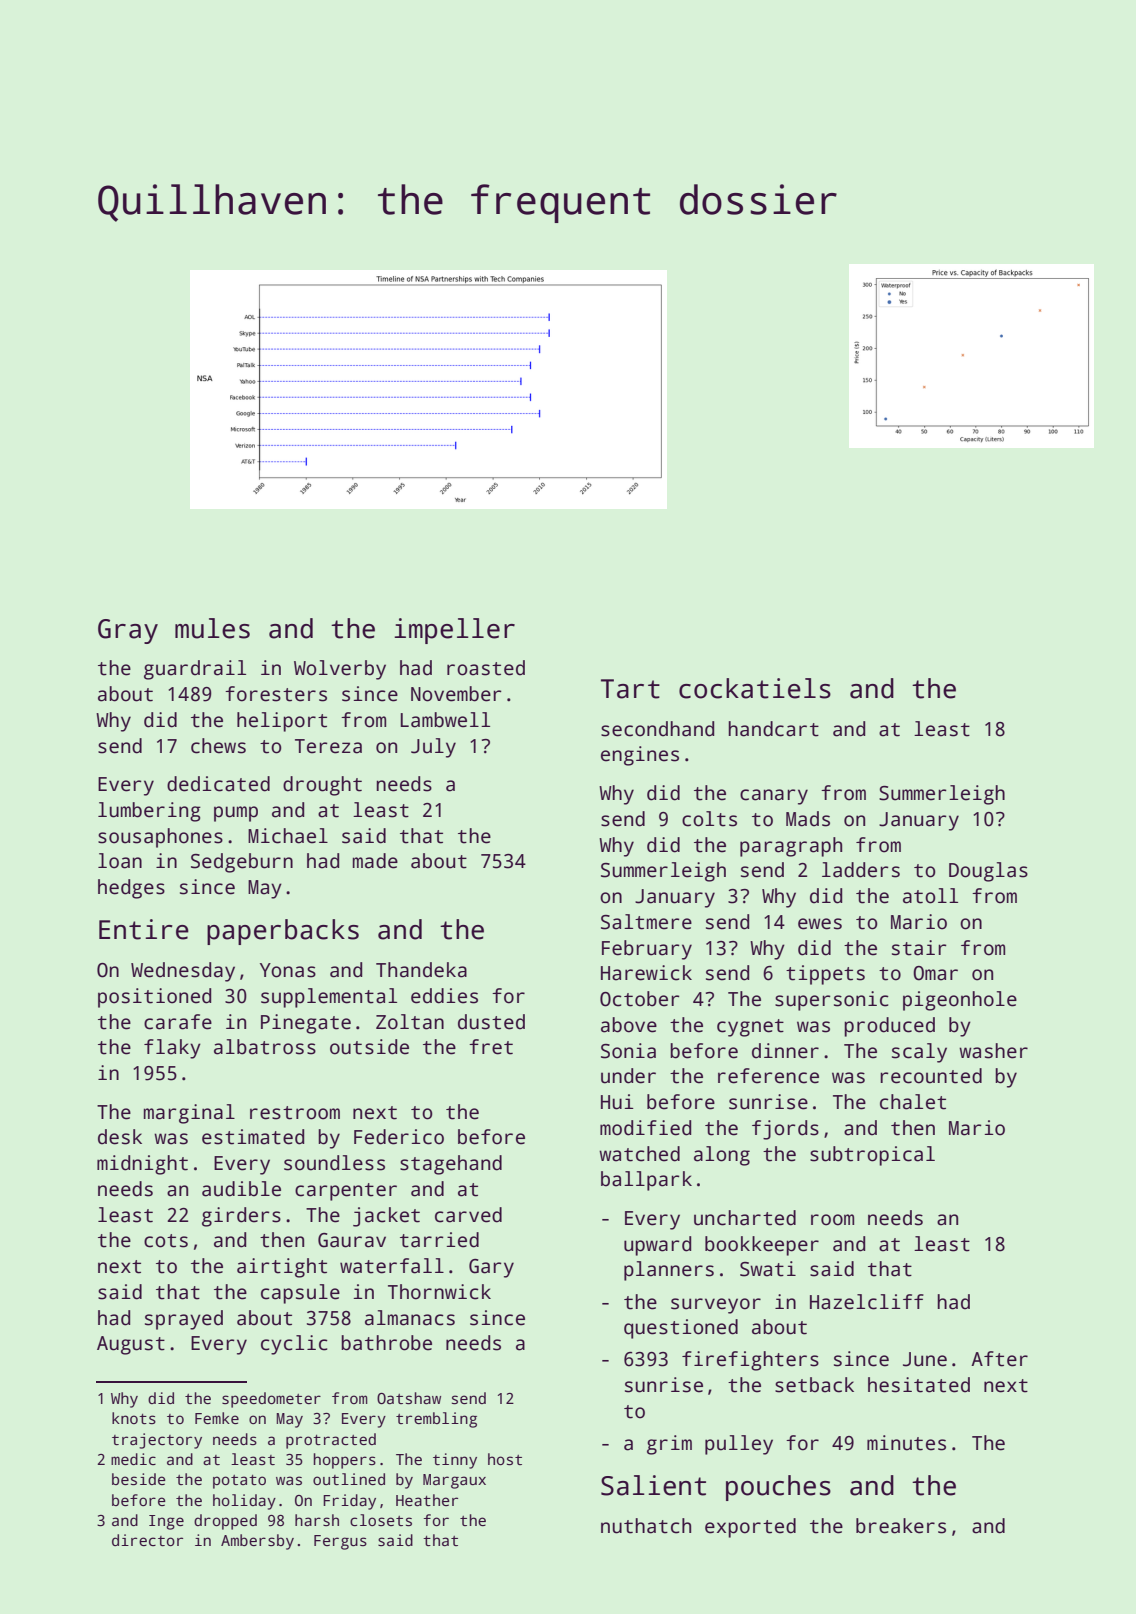 The width and height of the document is (1136, 1614). Describe the element at coordinates (750, 1528) in the document. I see `exported` at that location.
